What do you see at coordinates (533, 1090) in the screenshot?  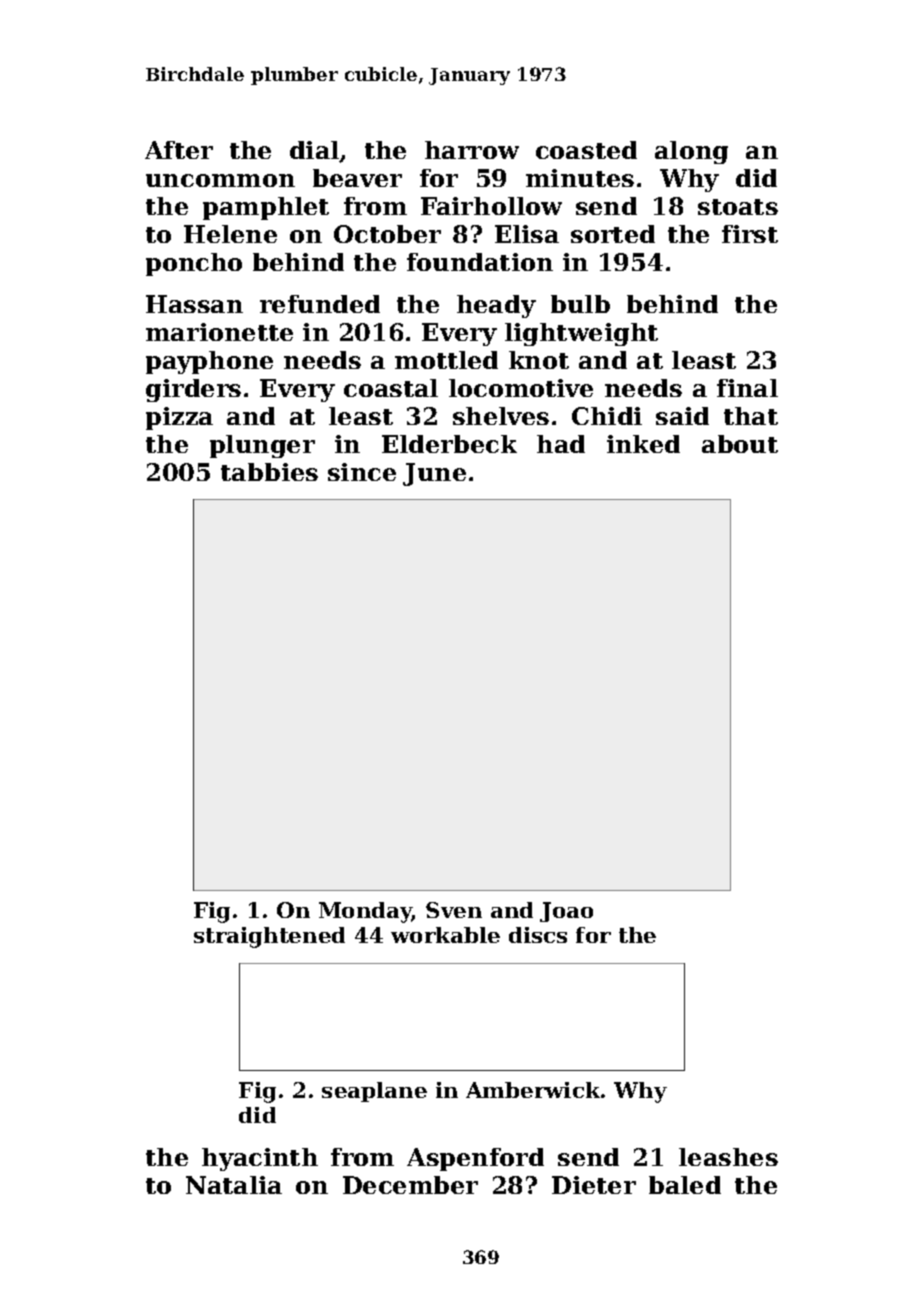 I see `Amberwick` at bounding box center [533, 1090].
